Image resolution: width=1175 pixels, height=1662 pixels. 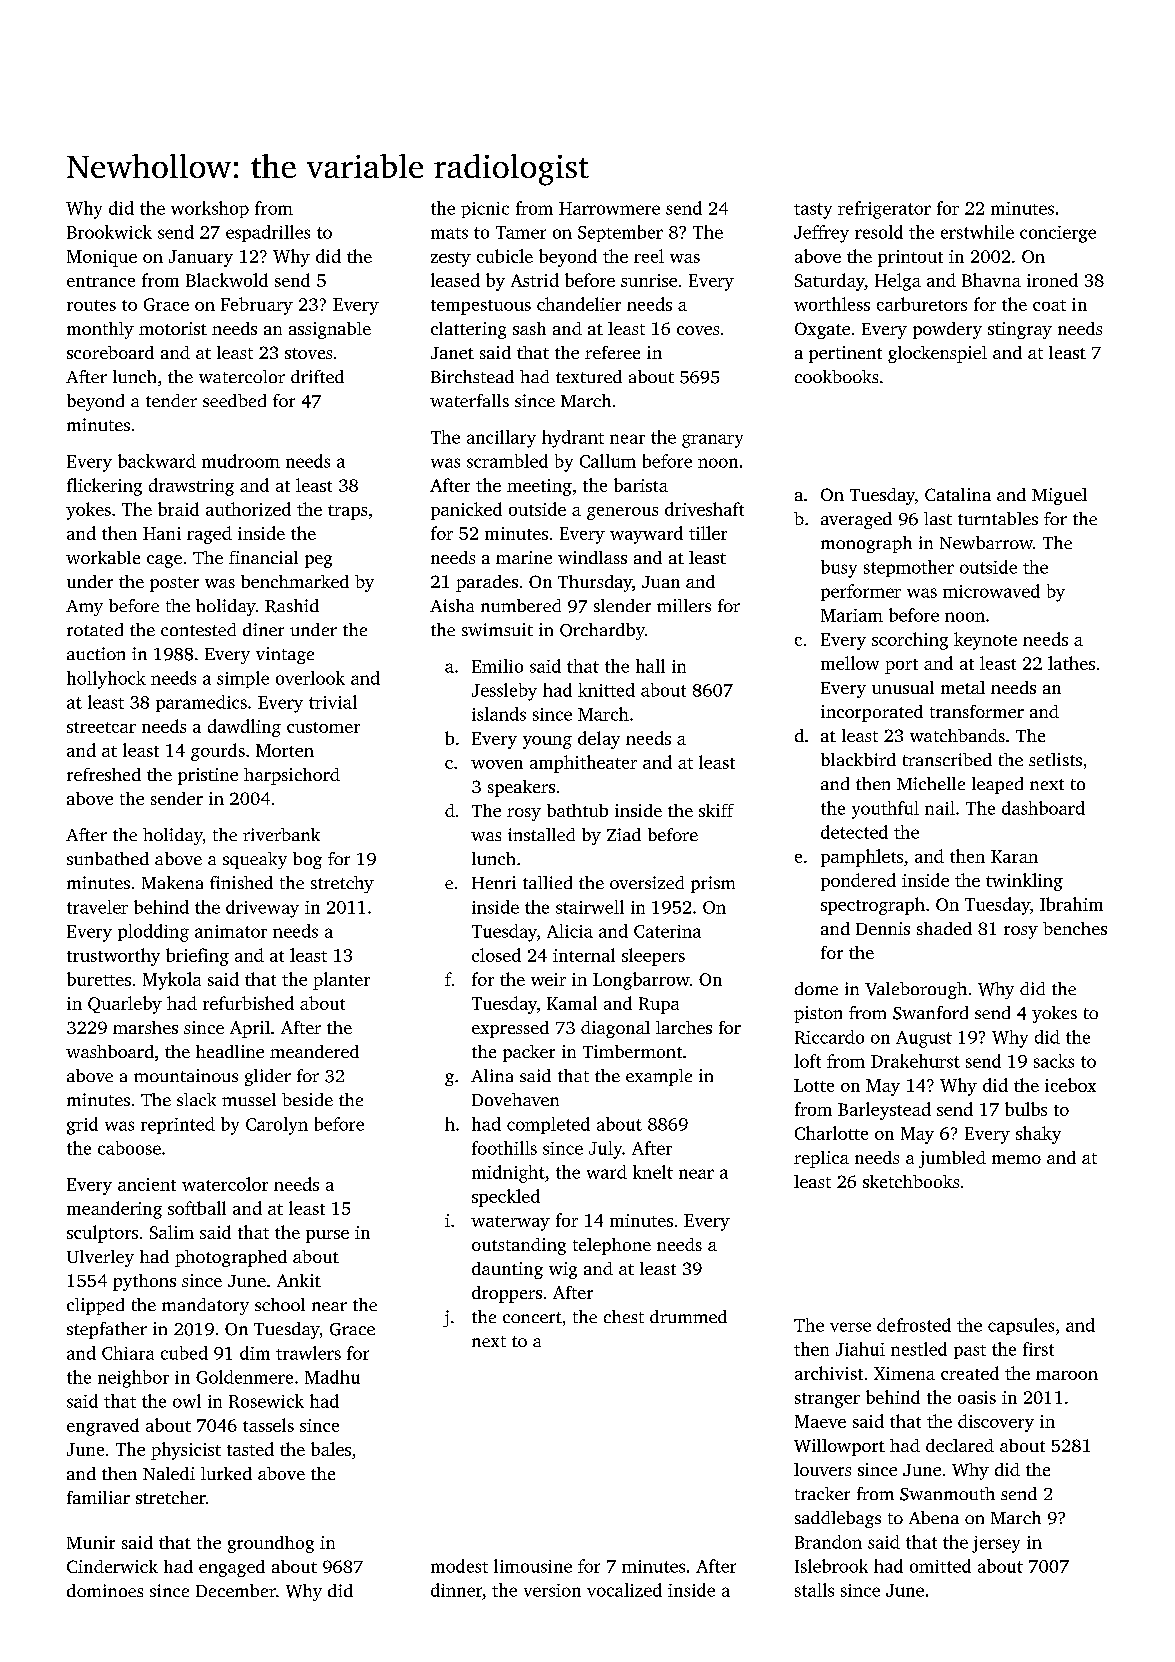 I want to click on cookbooks, so click(x=836, y=376).
